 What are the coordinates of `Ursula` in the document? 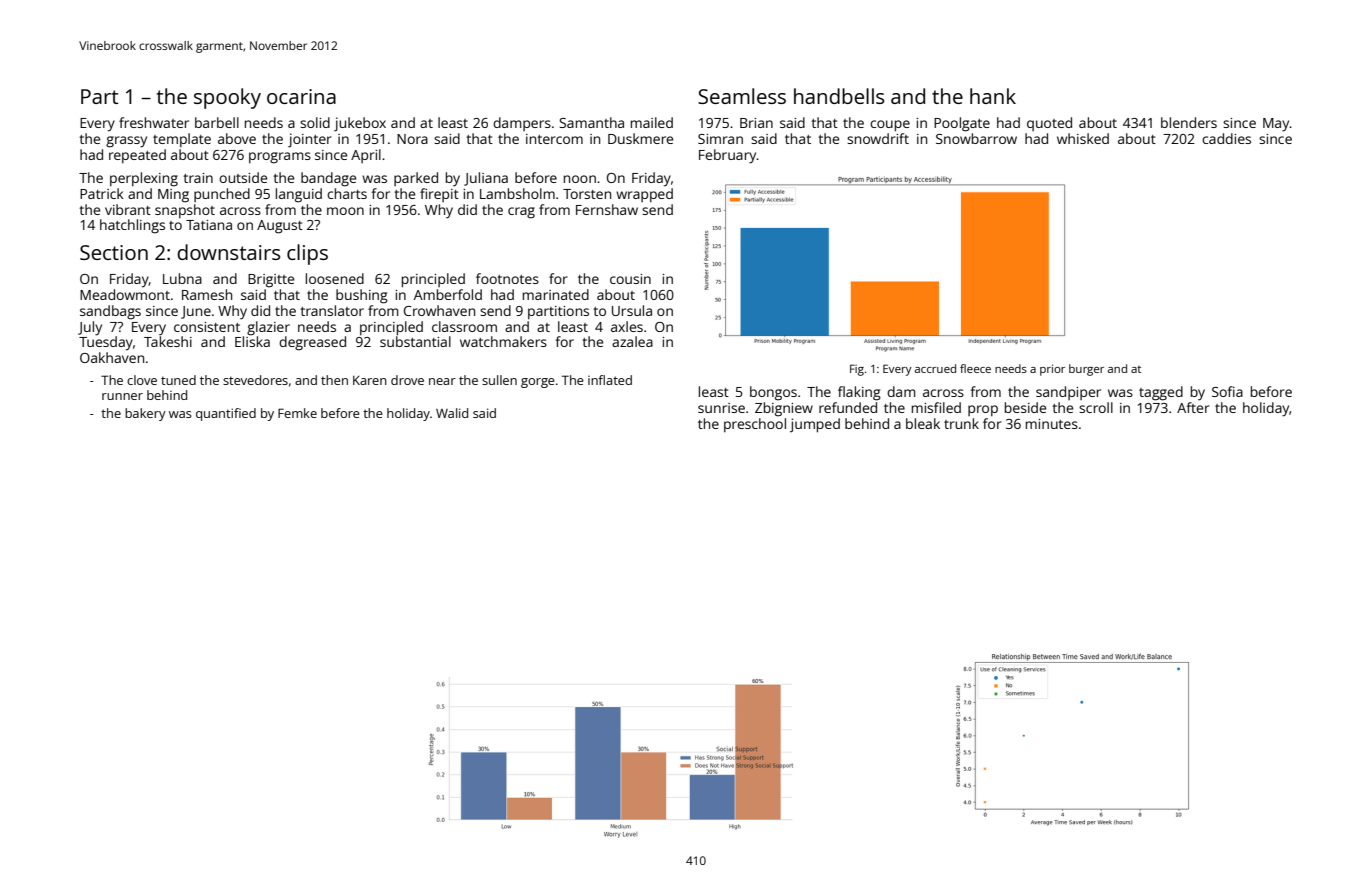 It's located at (632, 310).
